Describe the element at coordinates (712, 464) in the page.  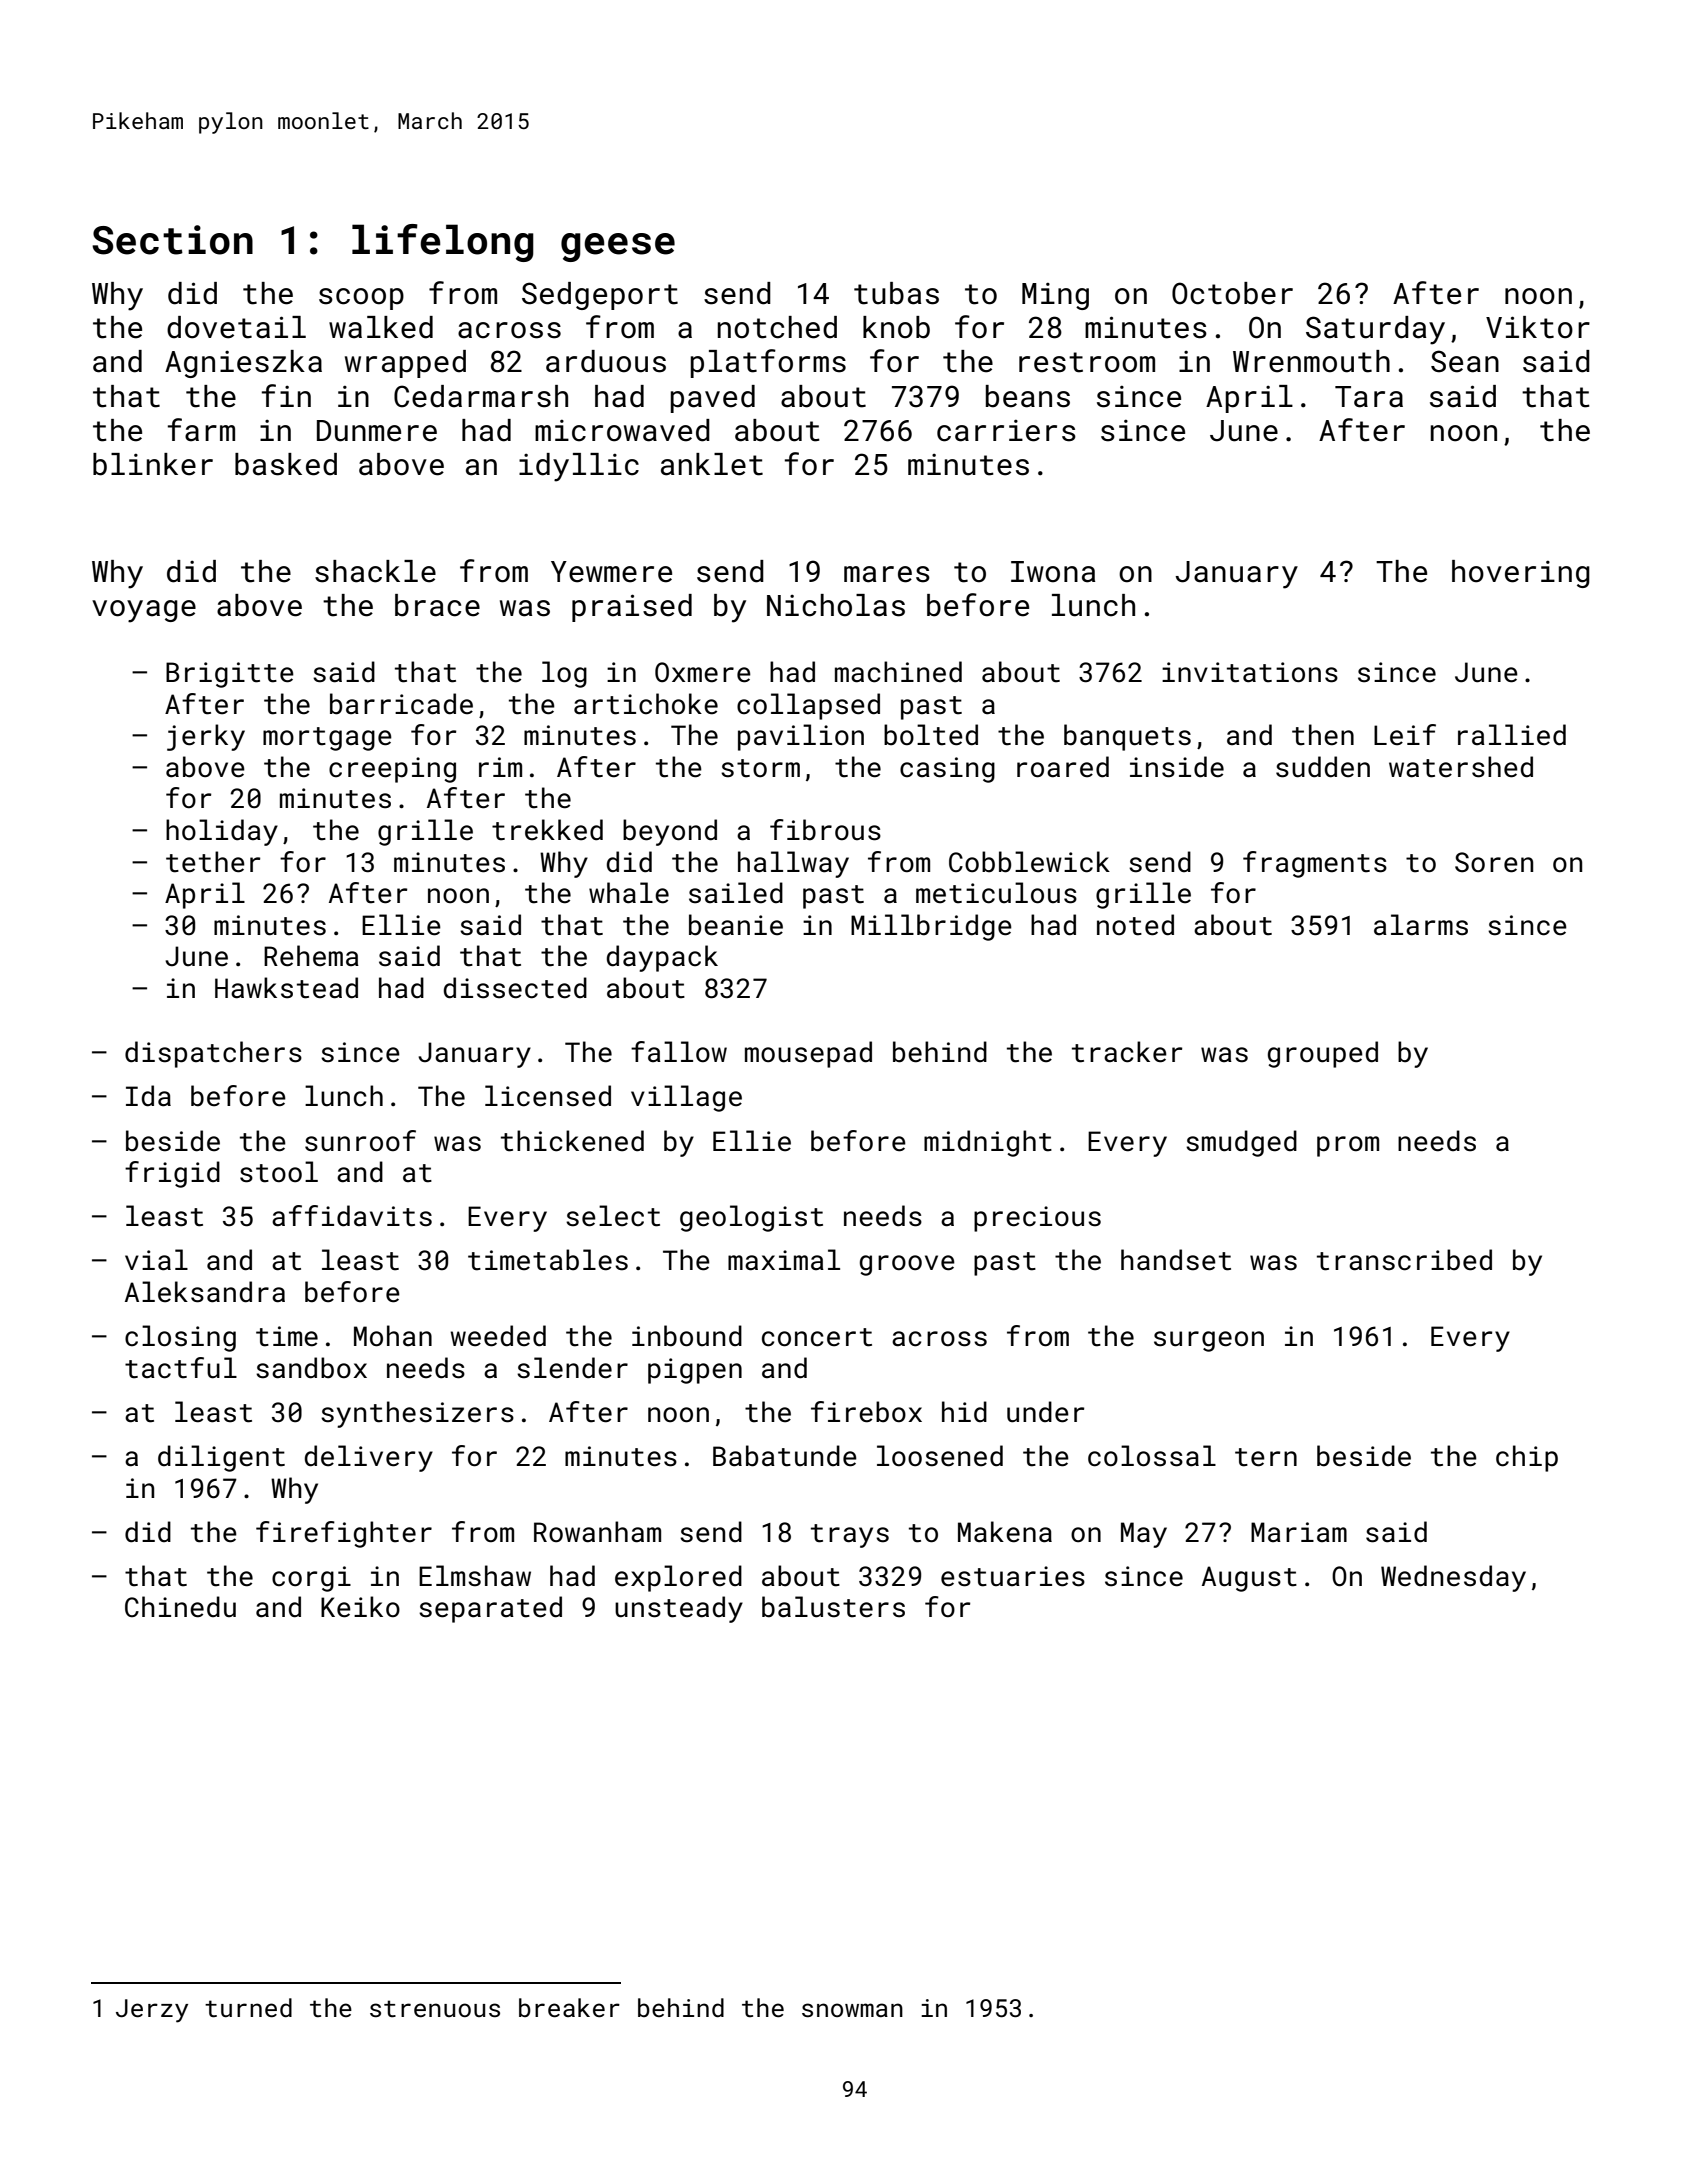
I see `anklet` at that location.
